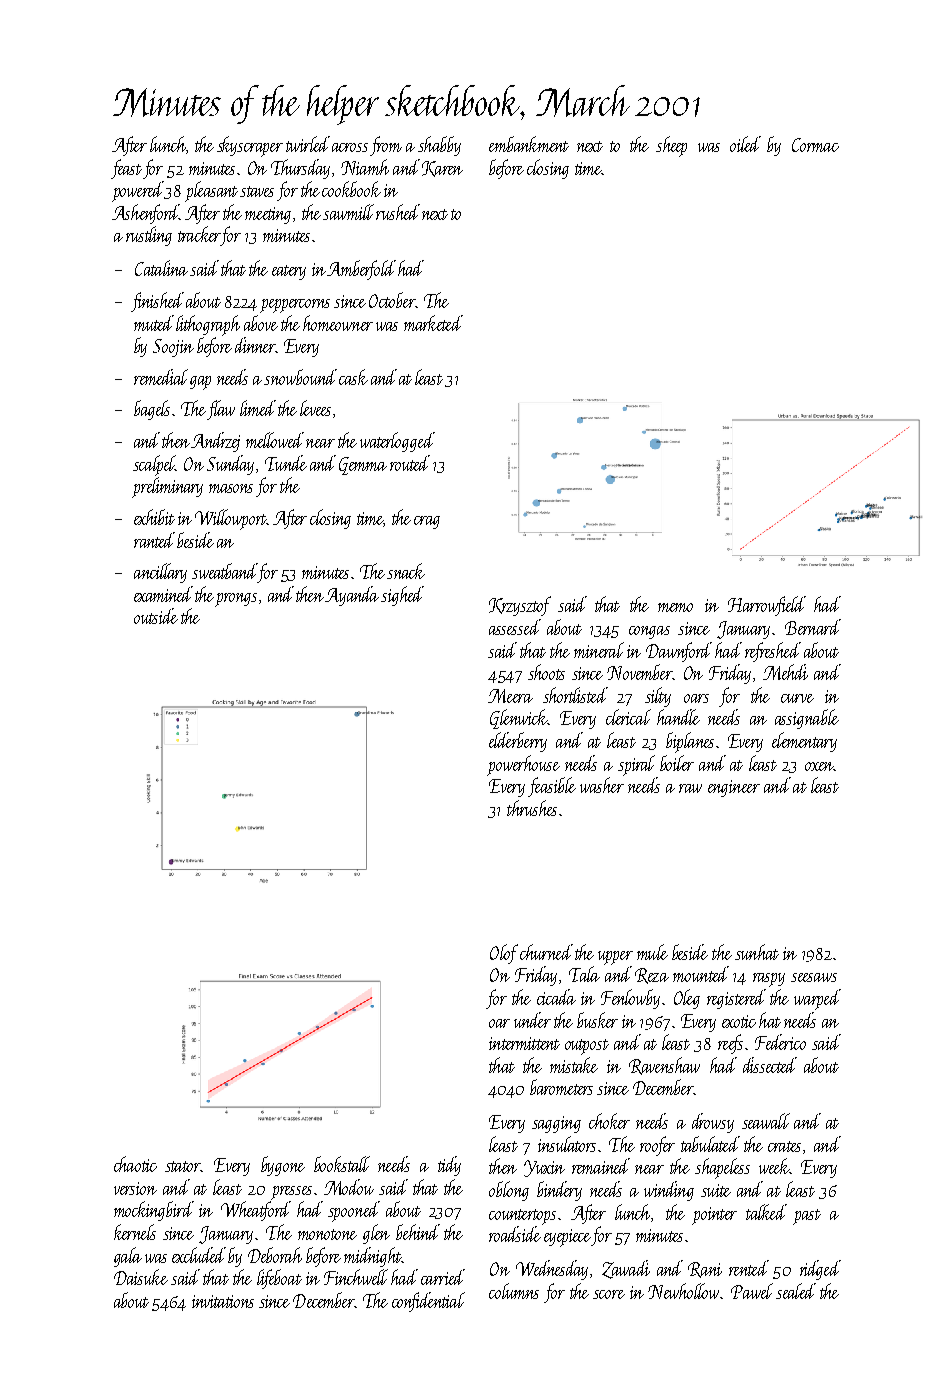 This screenshot has height=1378, width=951. I want to click on oiled, so click(745, 144).
